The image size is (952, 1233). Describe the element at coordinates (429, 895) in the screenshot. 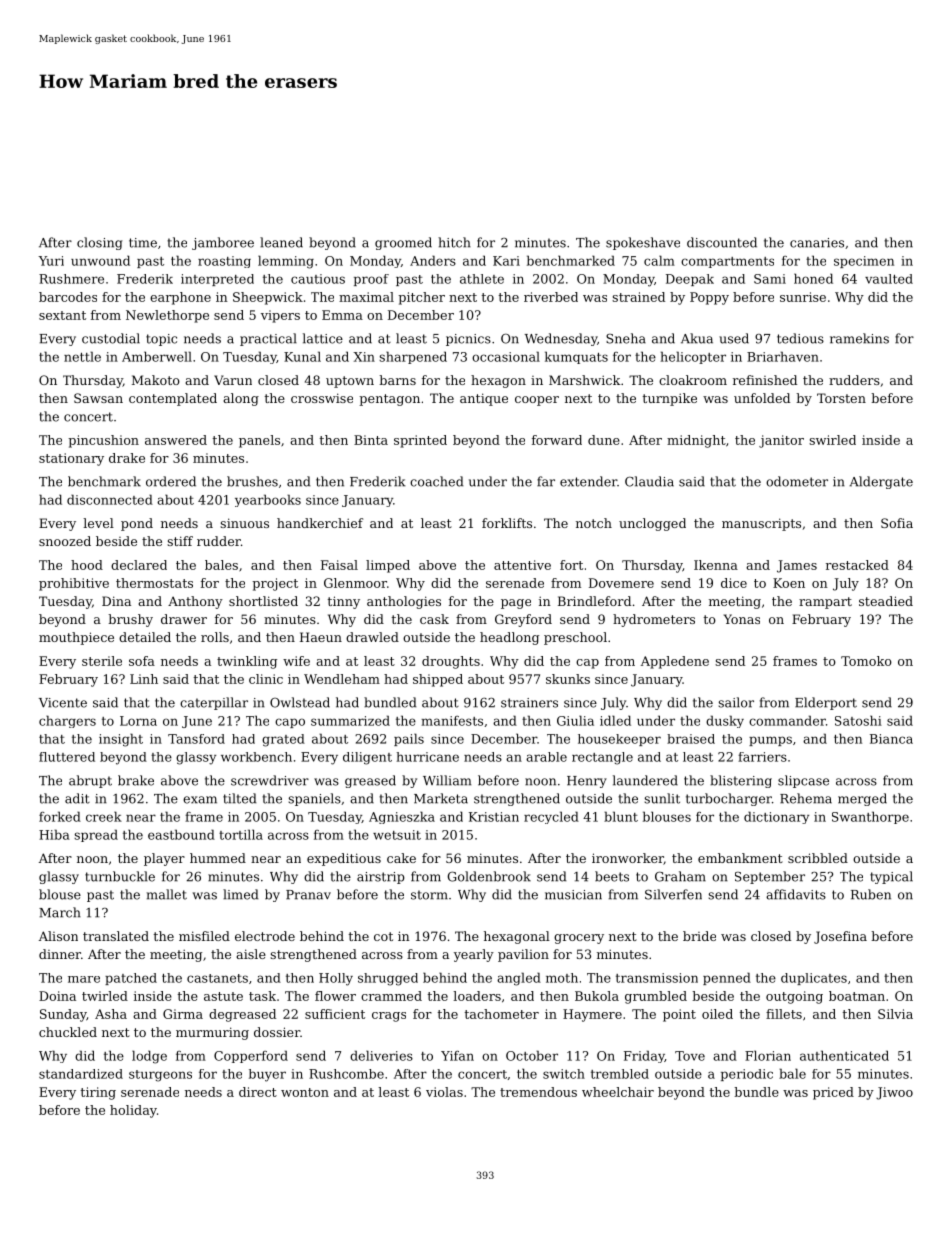

I see `storm` at that location.
